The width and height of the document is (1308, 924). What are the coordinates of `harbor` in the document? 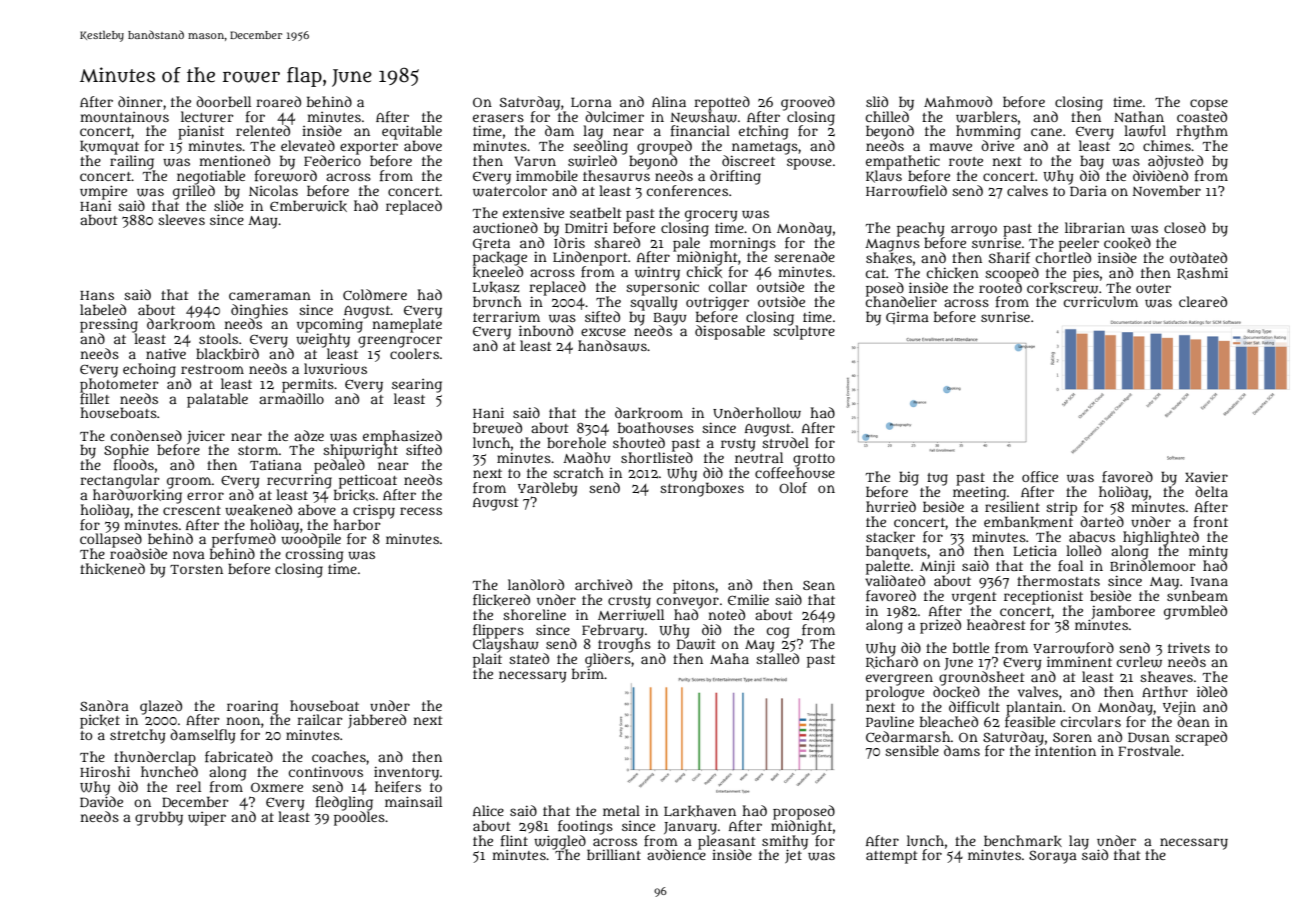 It's located at (357, 524).
